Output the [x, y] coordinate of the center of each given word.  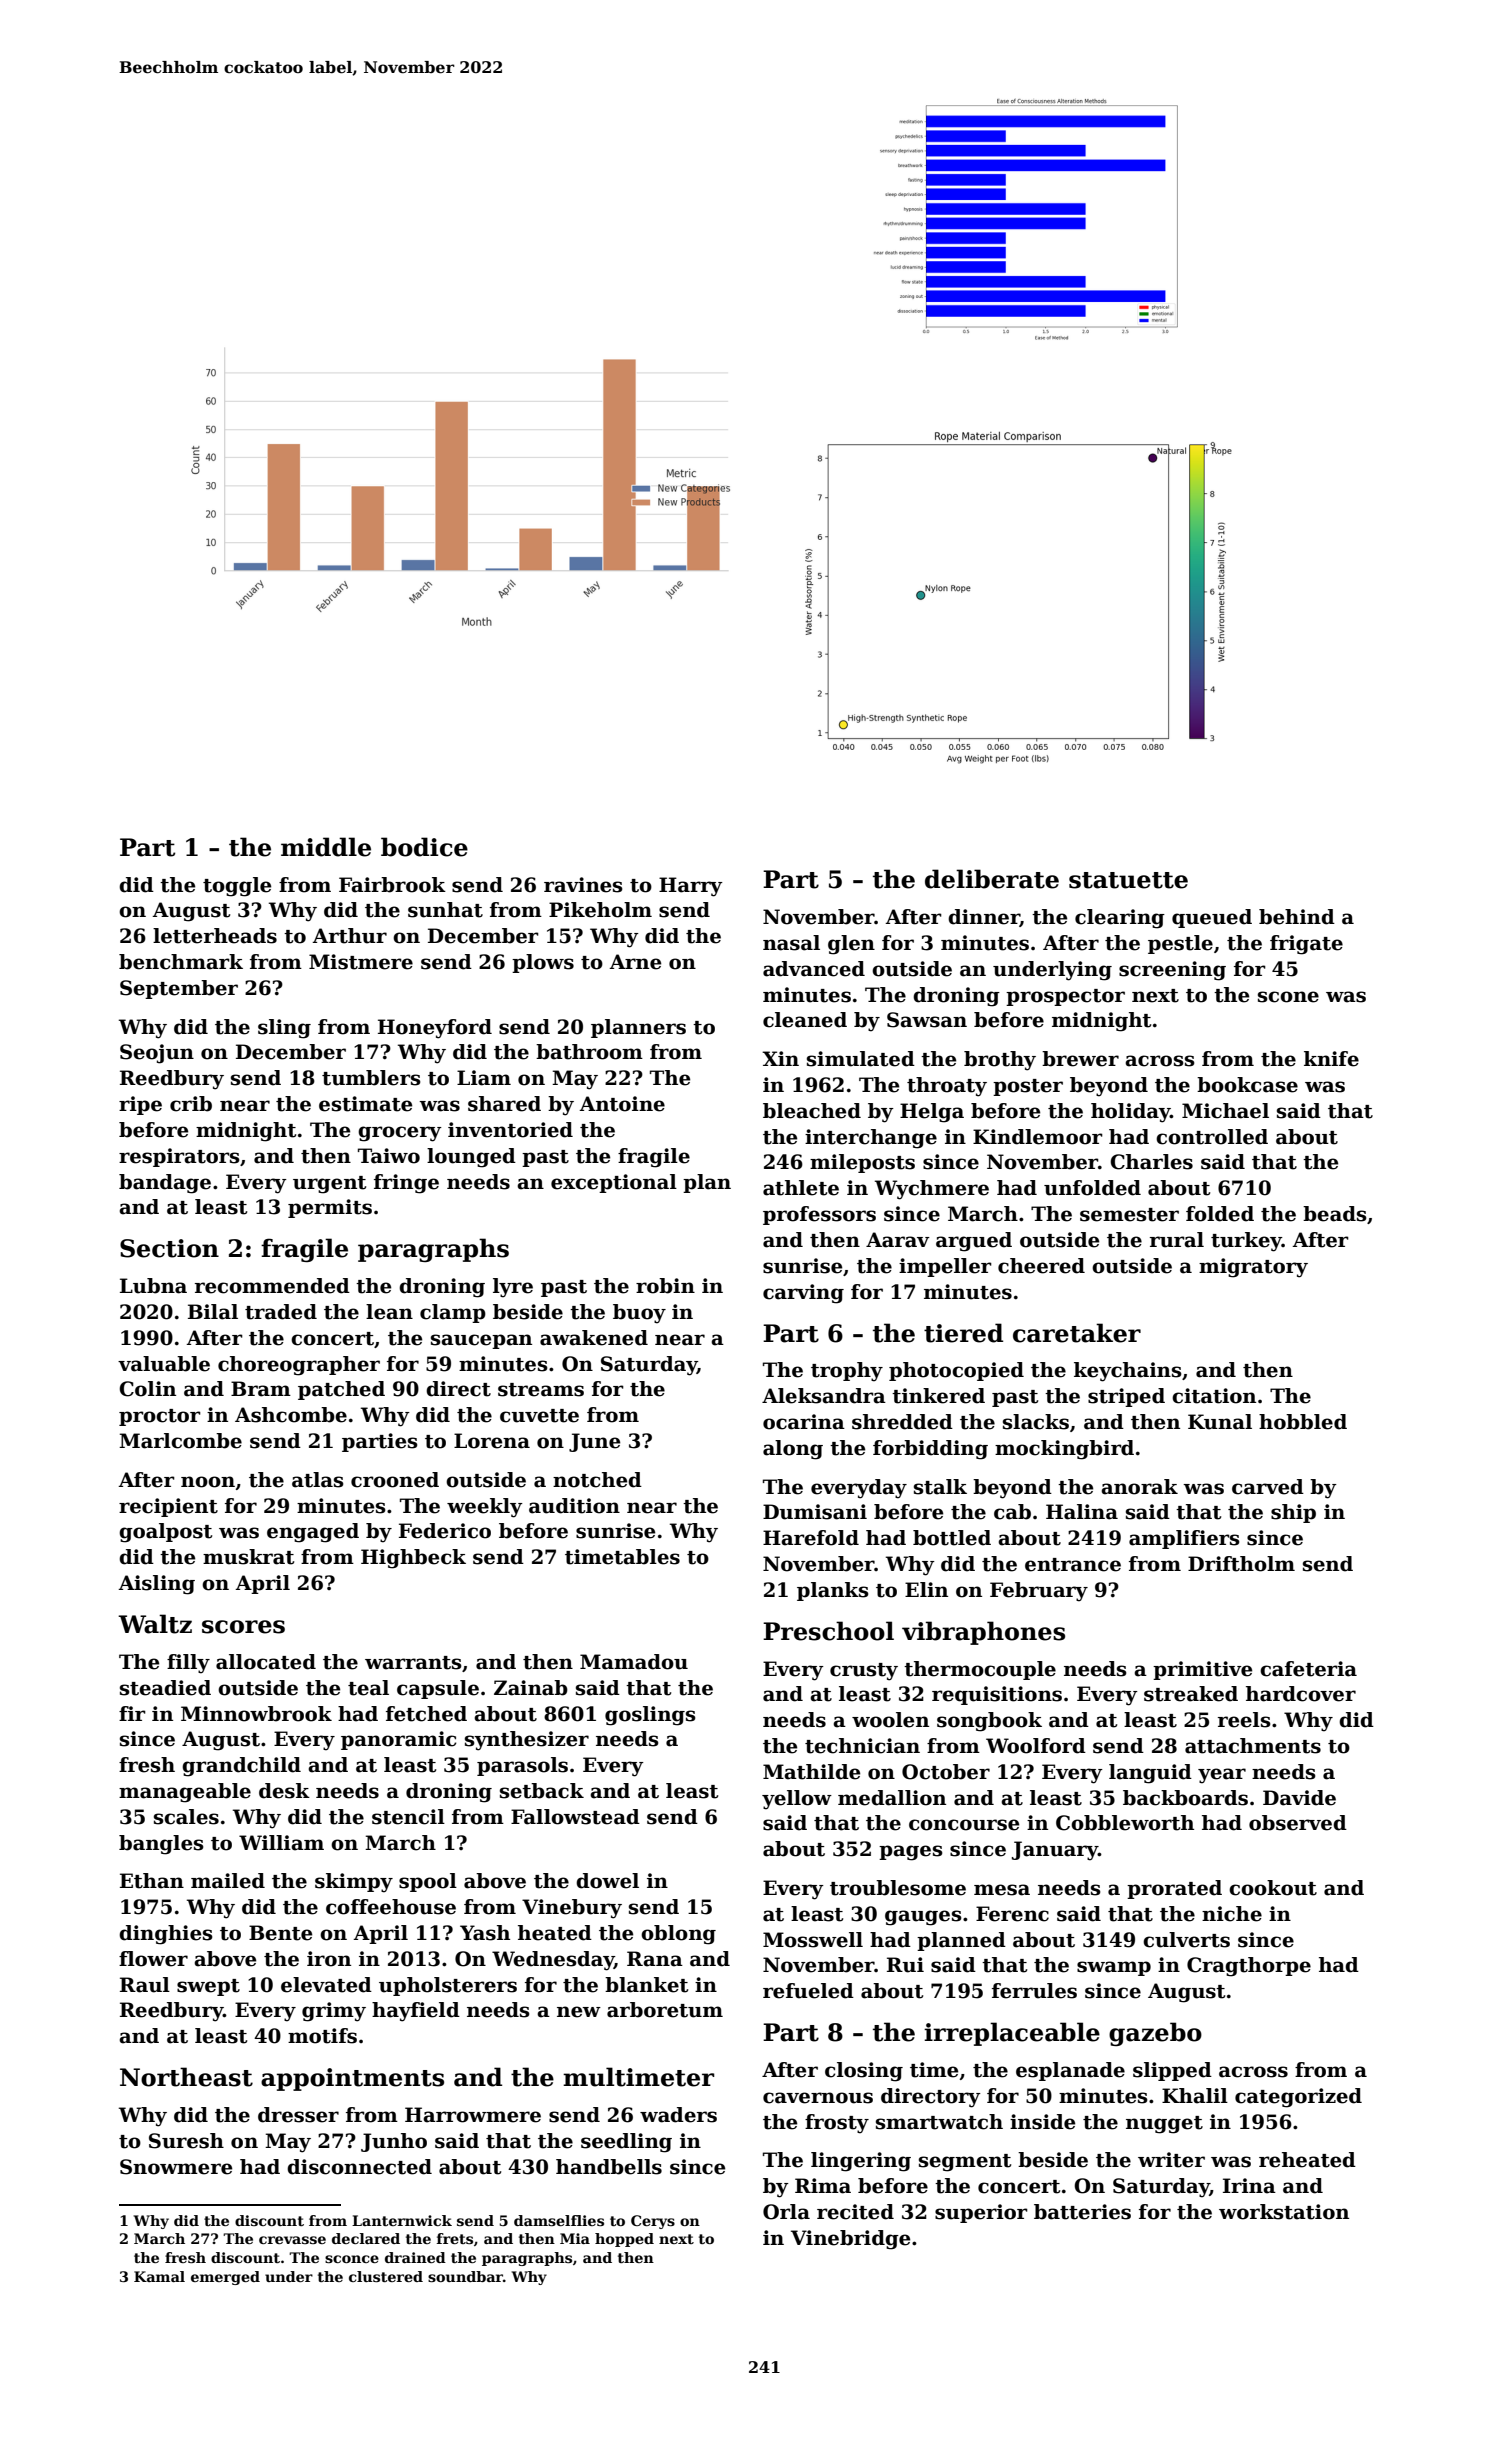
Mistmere [361, 962]
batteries [1082, 2212]
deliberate [992, 879]
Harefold [811, 1538]
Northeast [186, 2077]
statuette [1128, 880]
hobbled [1303, 1422]
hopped [624, 2240]
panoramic [398, 1740]
